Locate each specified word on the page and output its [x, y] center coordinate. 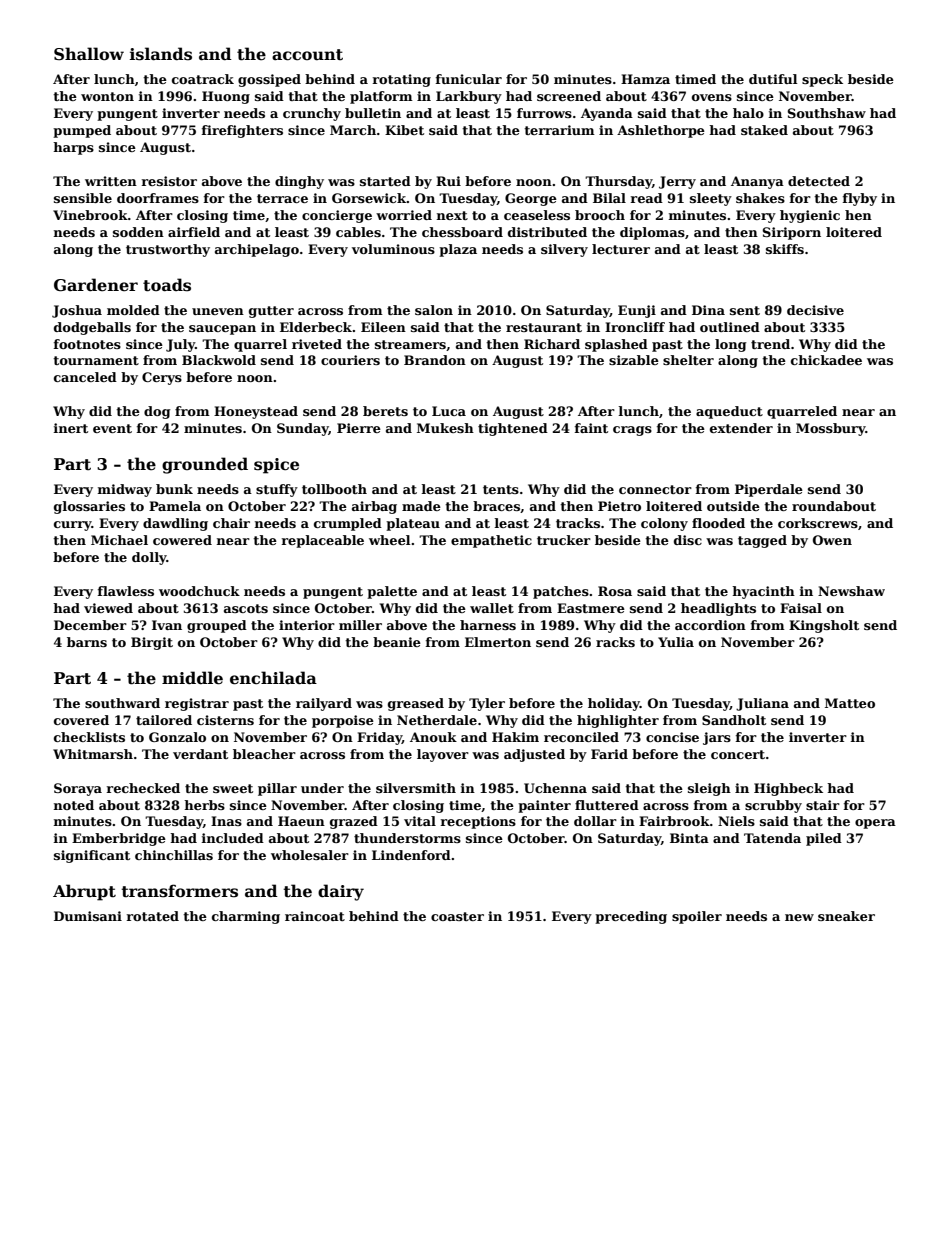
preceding [631, 917]
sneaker [846, 916]
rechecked [143, 788]
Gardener [96, 285]
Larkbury [469, 97]
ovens [712, 97]
